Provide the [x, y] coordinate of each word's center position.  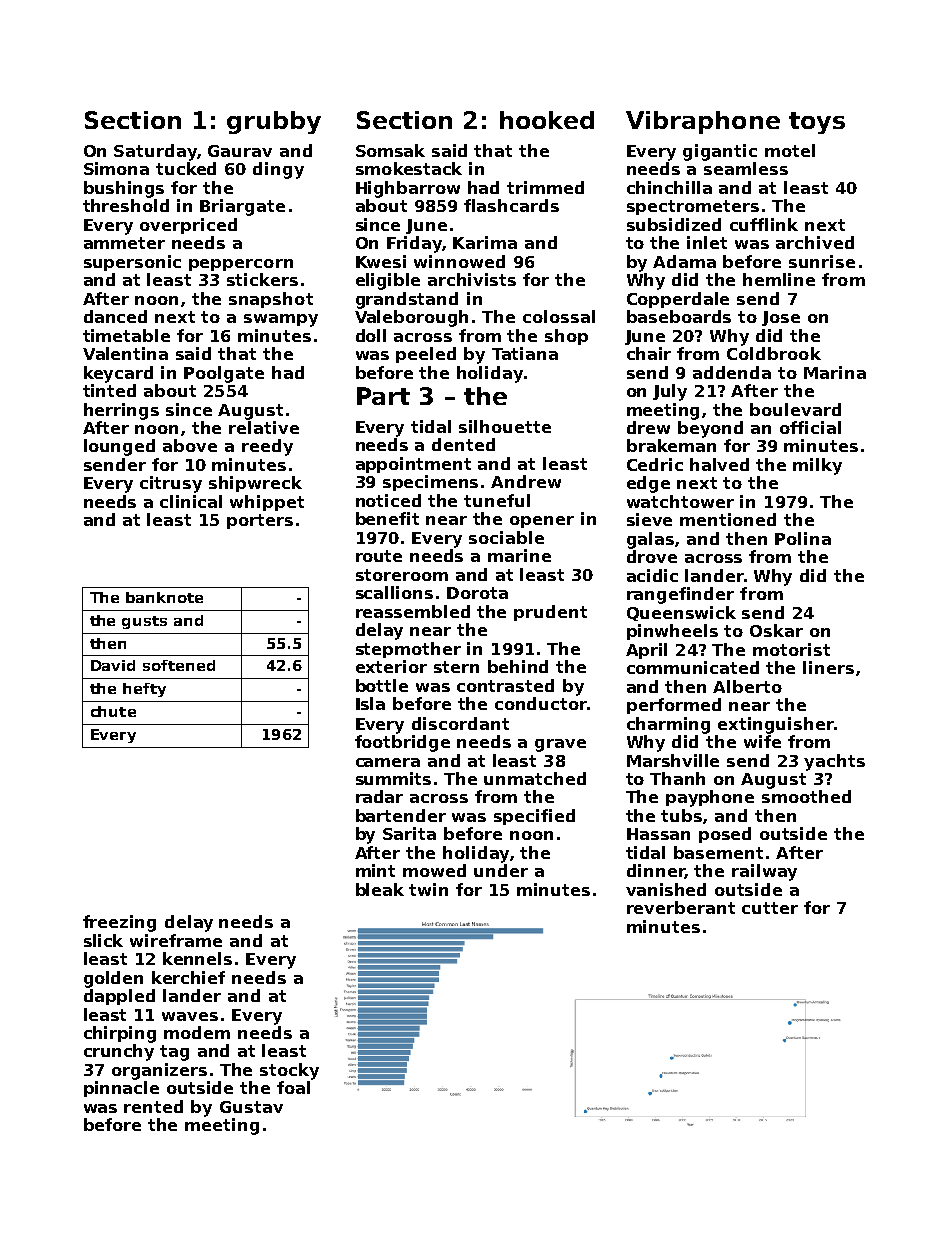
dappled [119, 997]
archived [815, 242]
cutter [770, 908]
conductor [541, 703]
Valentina [125, 353]
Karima [485, 242]
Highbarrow [408, 189]
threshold [126, 205]
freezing [119, 923]
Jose [781, 318]
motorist [791, 649]
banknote [164, 597]
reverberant [681, 907]
